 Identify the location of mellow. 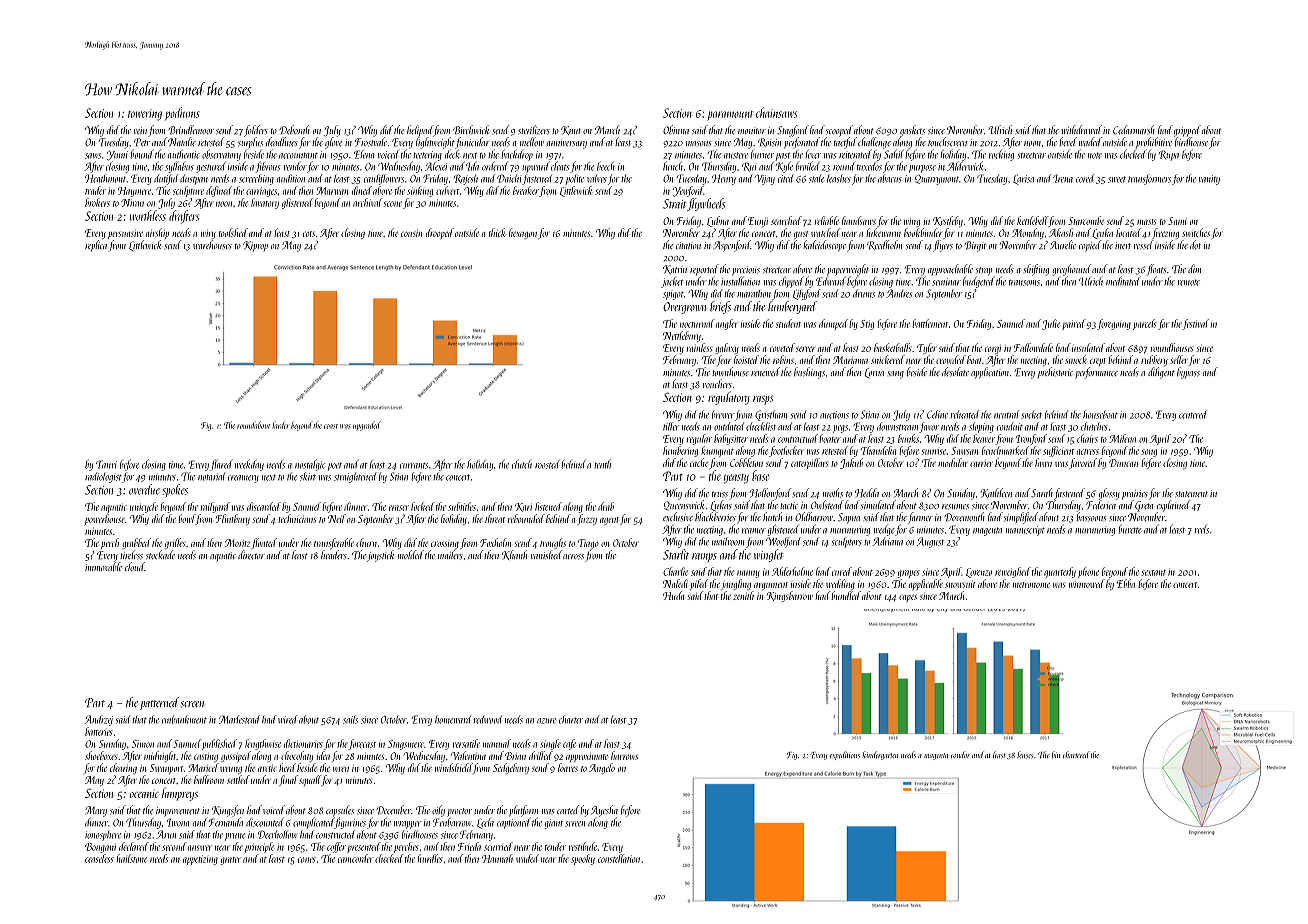
(532, 141).
